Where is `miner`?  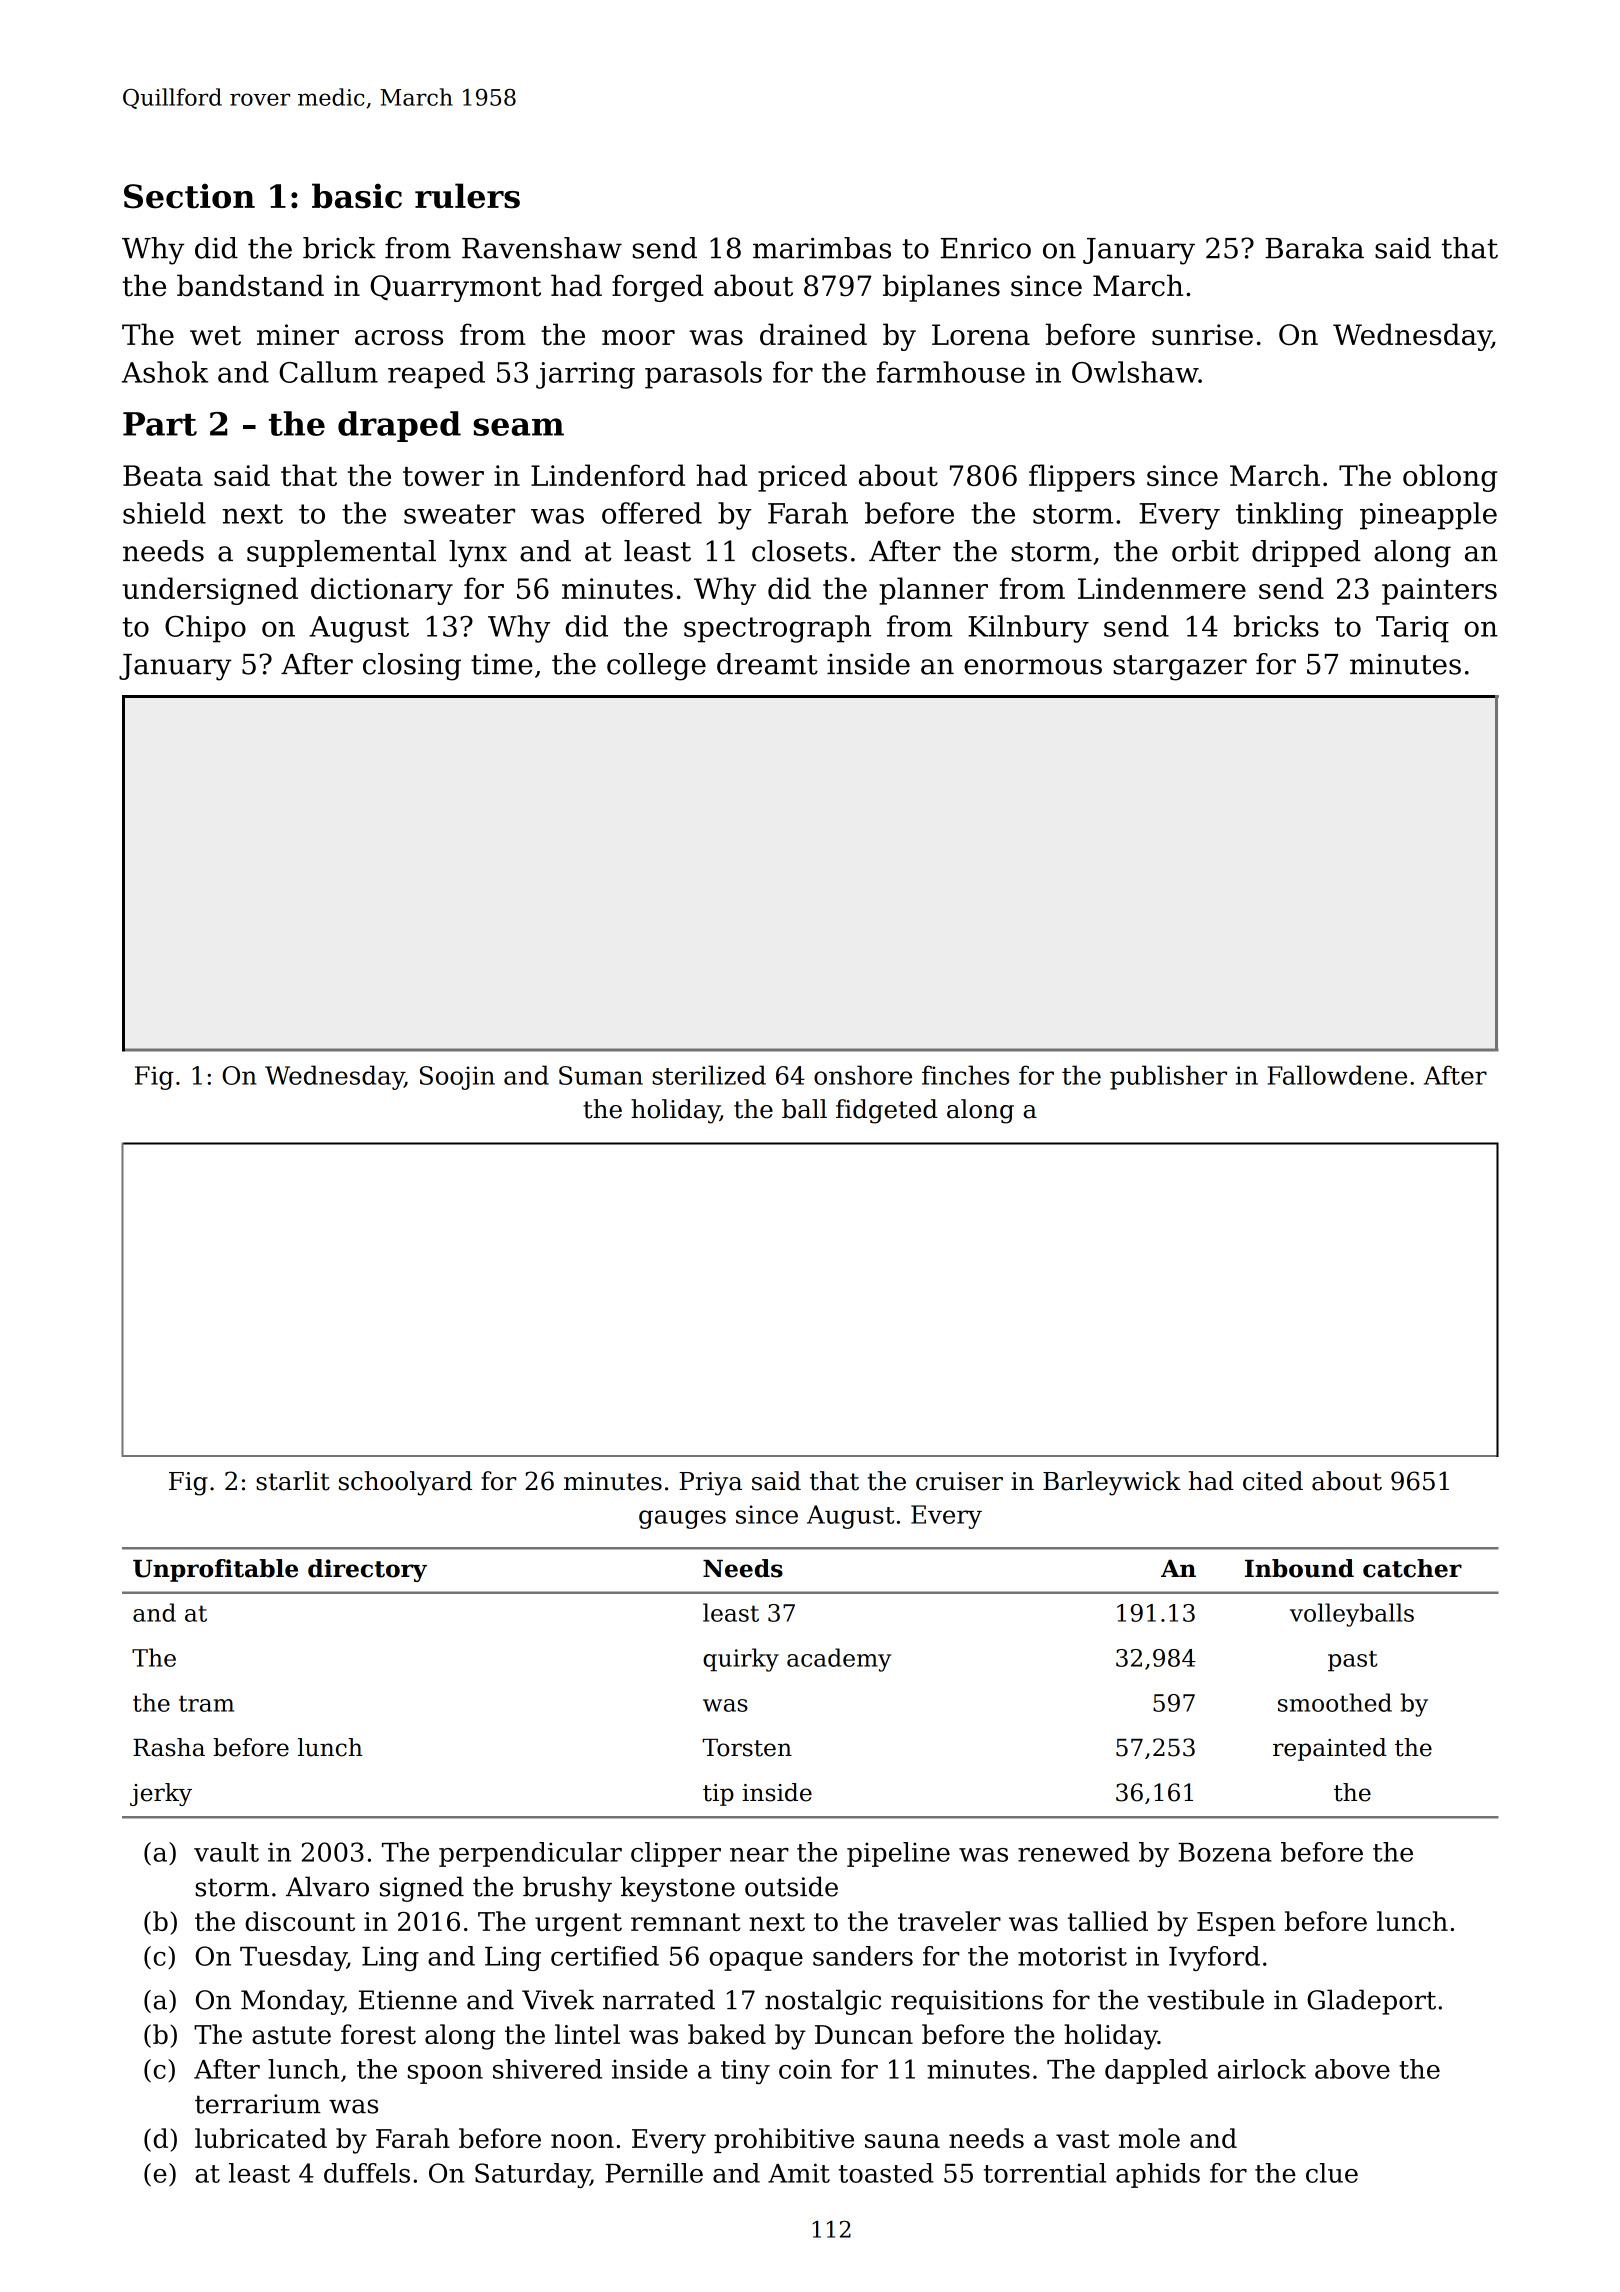
miner is located at coordinates (298, 335).
